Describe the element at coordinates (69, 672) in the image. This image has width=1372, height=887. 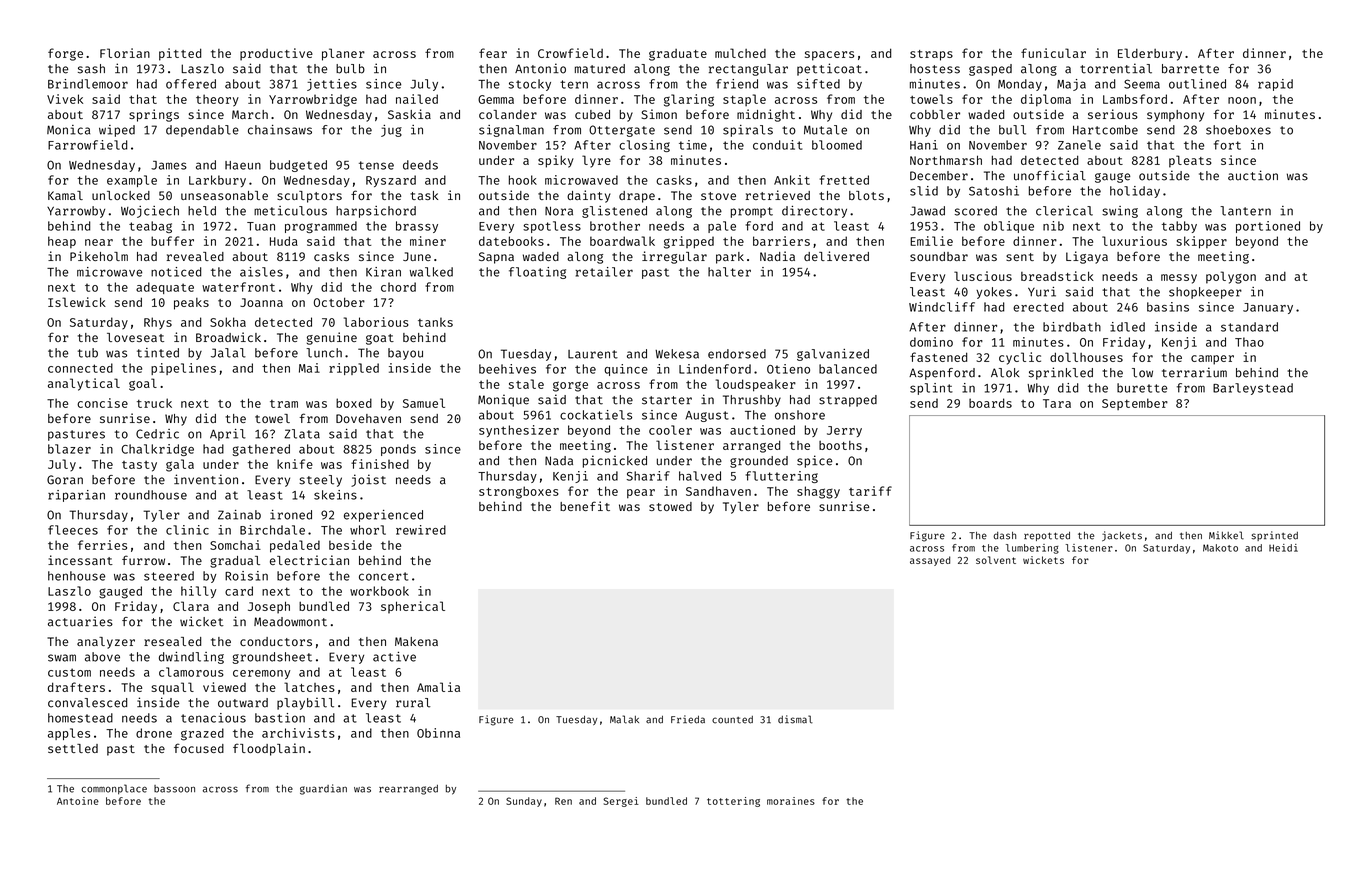
I see `custom` at that location.
